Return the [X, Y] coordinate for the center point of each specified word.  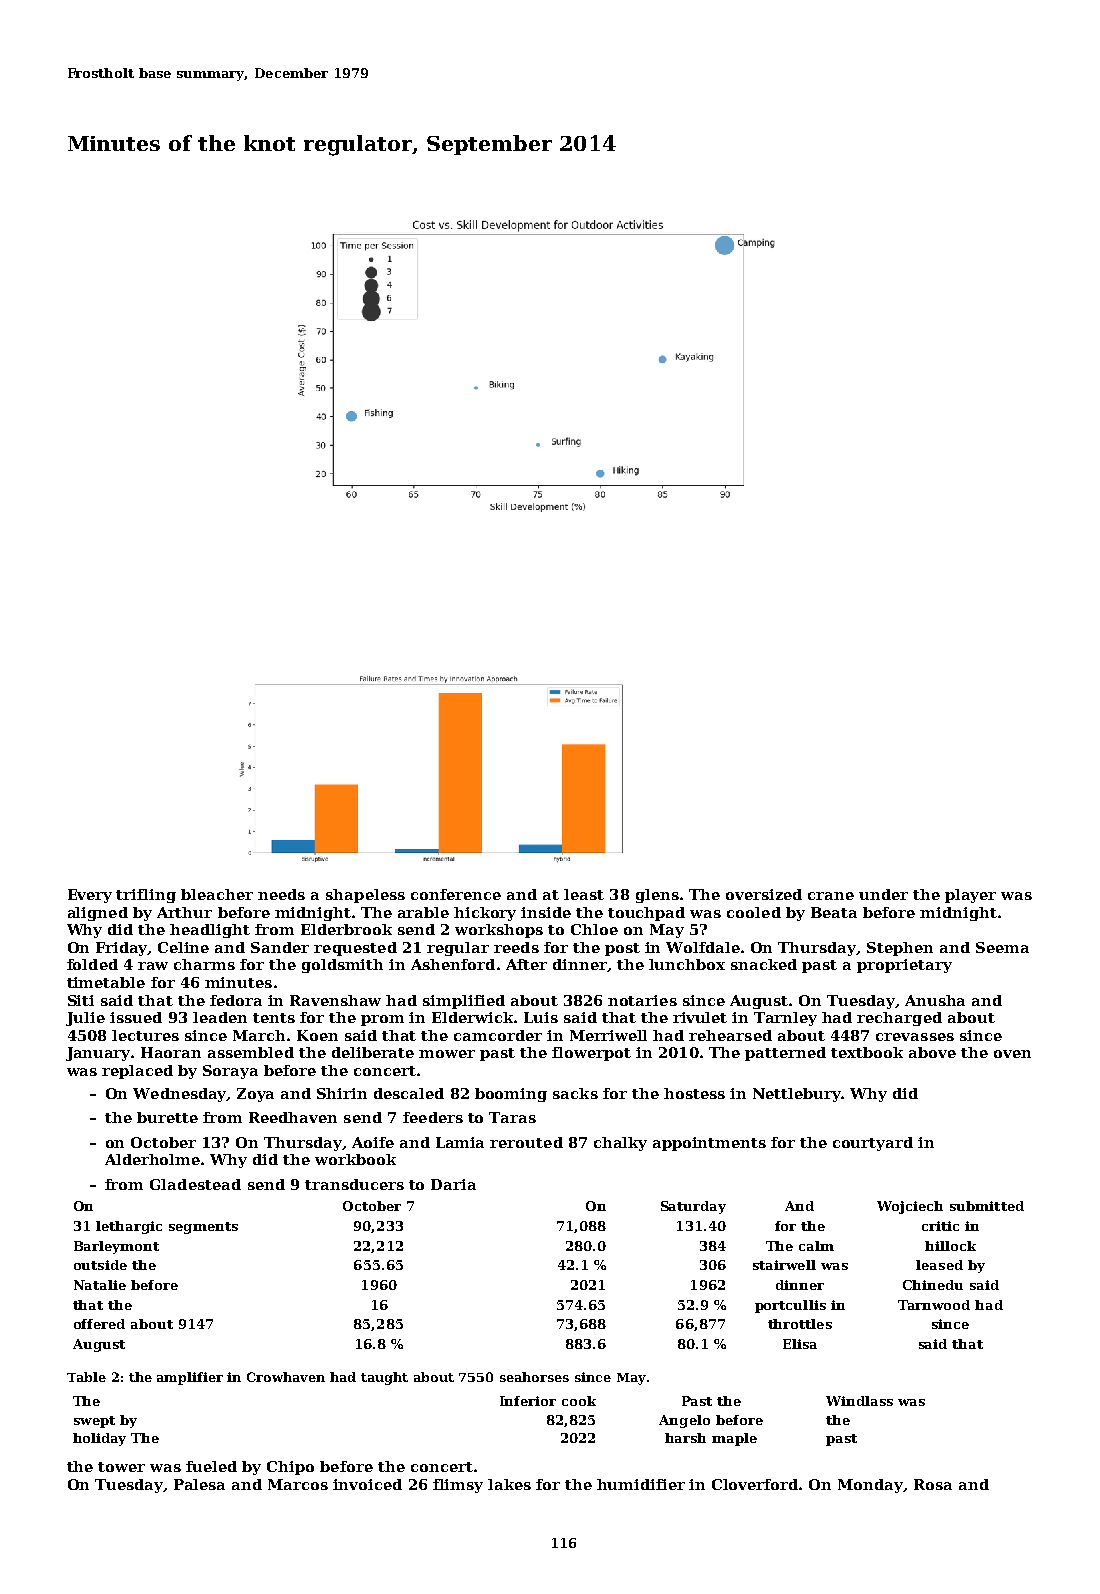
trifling [146, 896]
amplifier [190, 1378]
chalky [620, 1144]
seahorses [534, 1377]
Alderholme [152, 1159]
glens [657, 896]
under [883, 894]
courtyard [873, 1144]
